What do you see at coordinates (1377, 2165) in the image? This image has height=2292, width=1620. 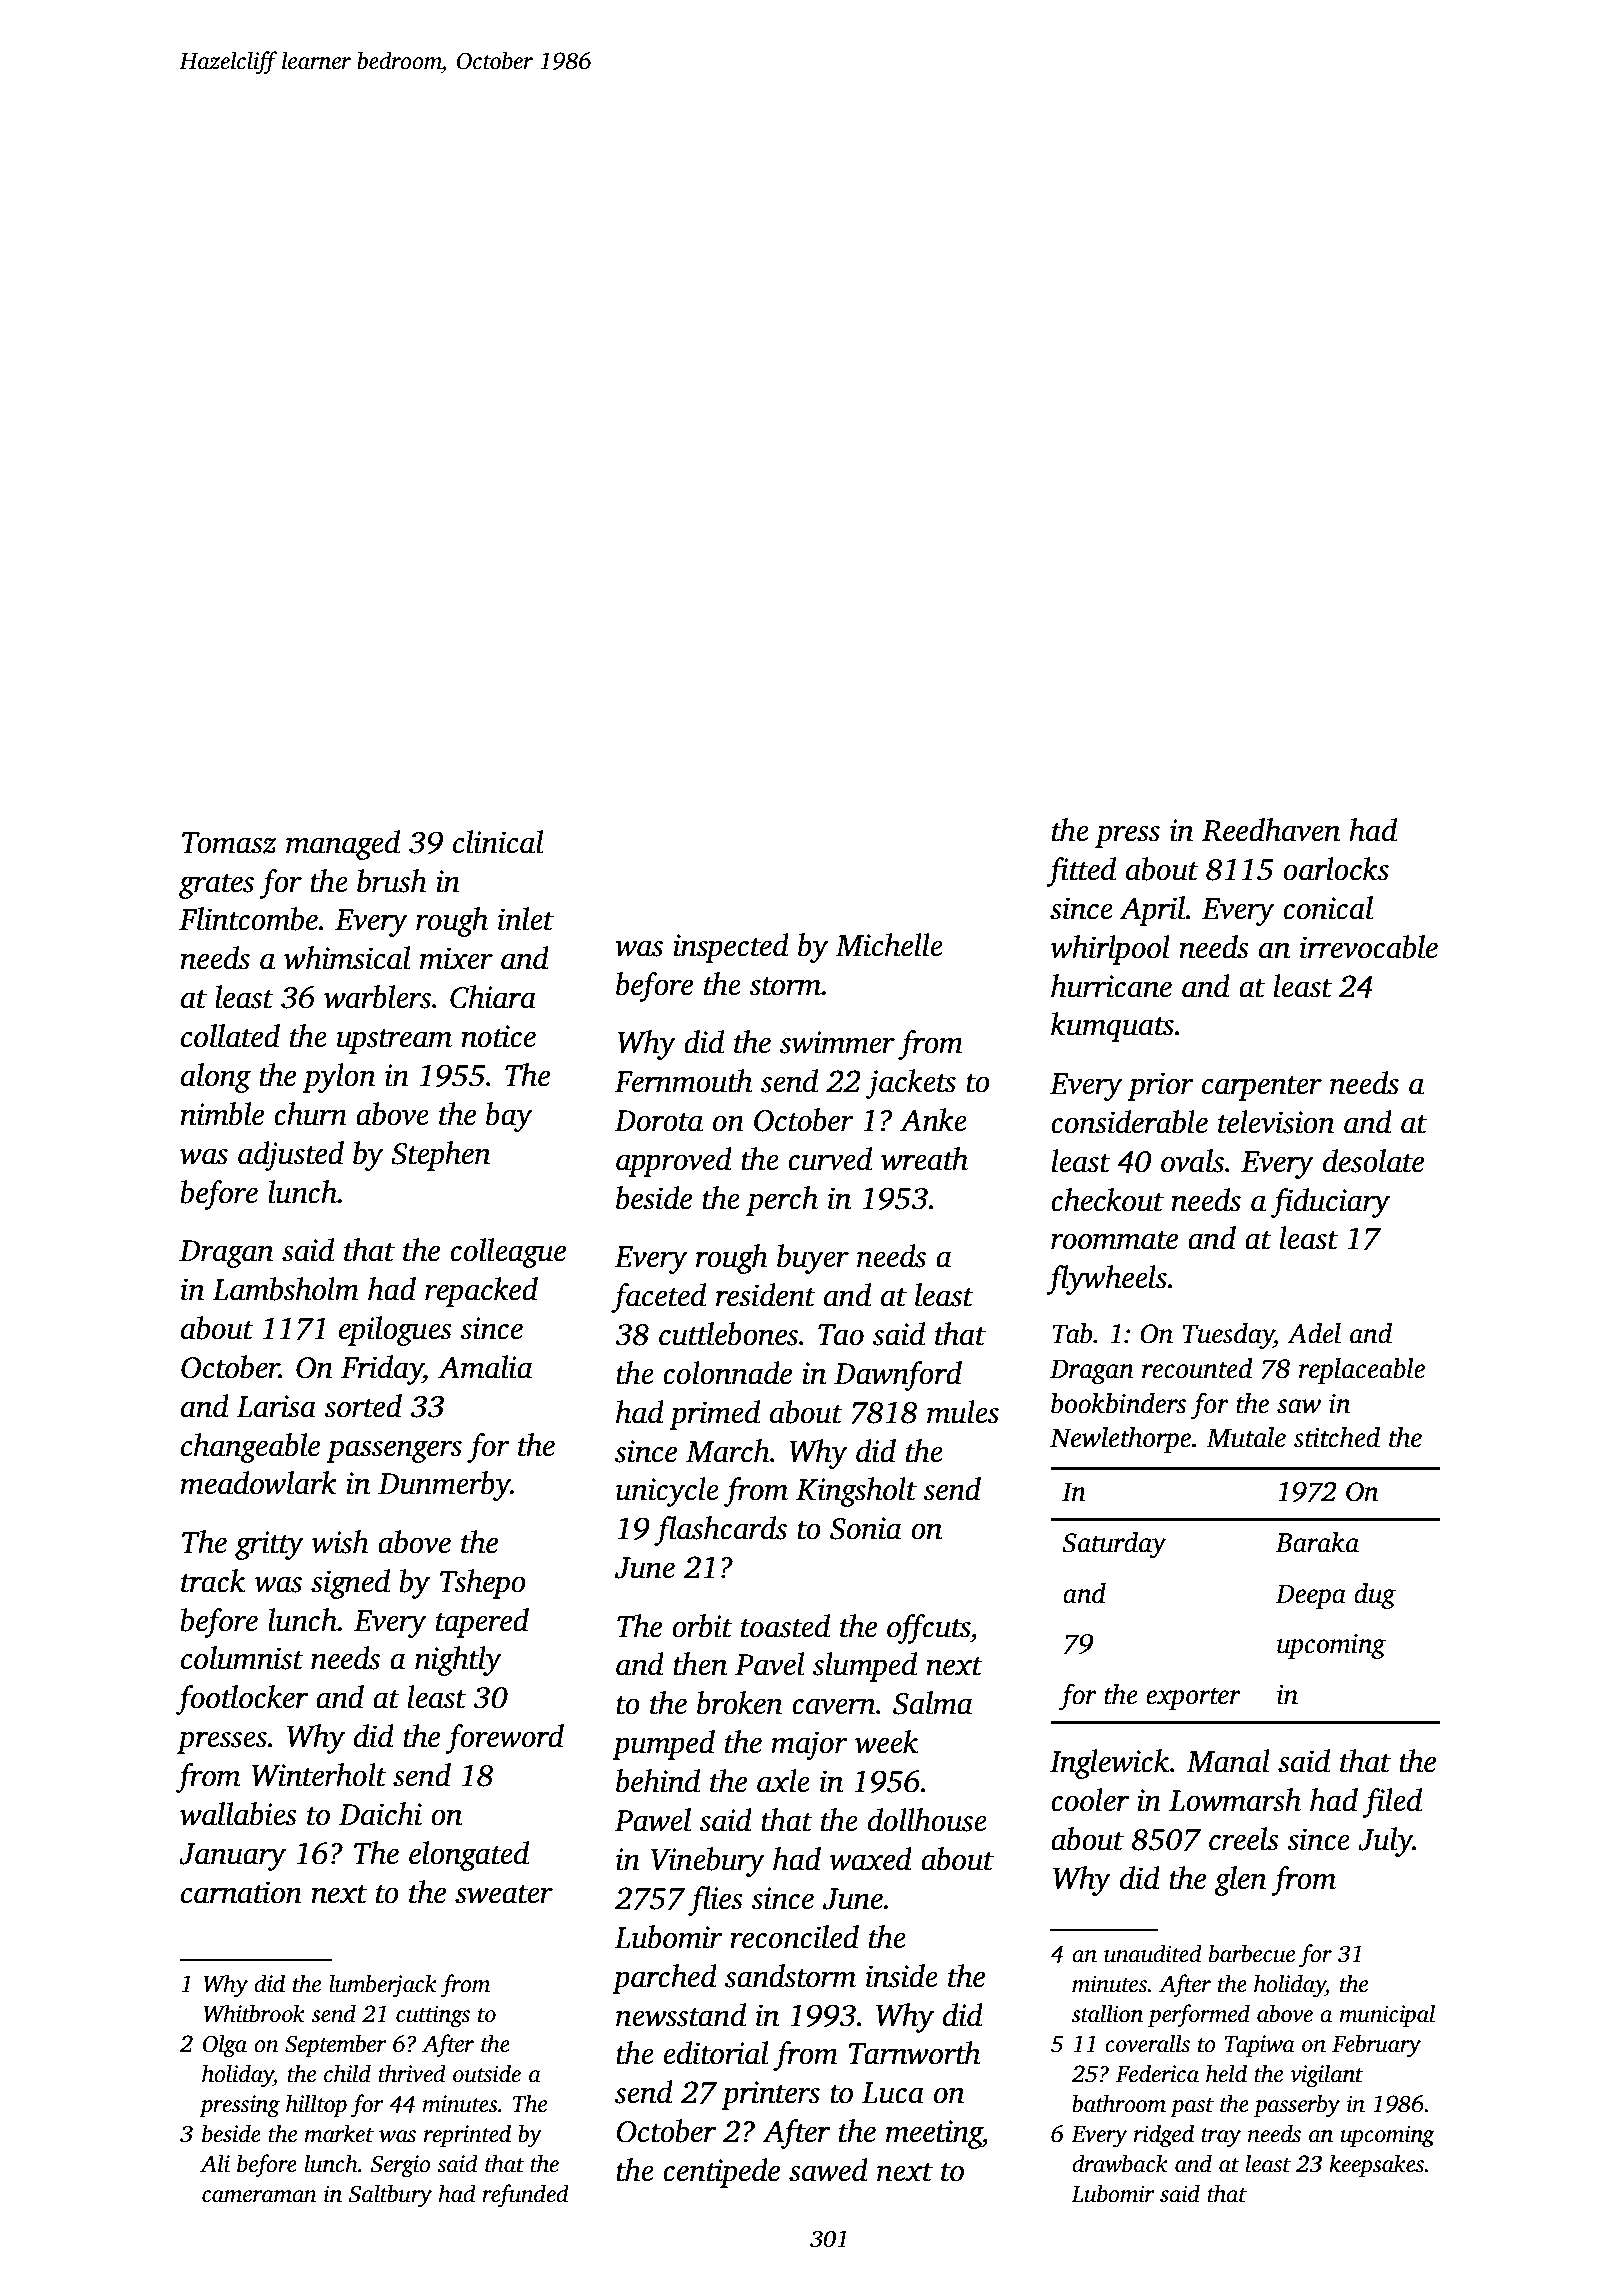 I see `keepsakes` at bounding box center [1377, 2165].
